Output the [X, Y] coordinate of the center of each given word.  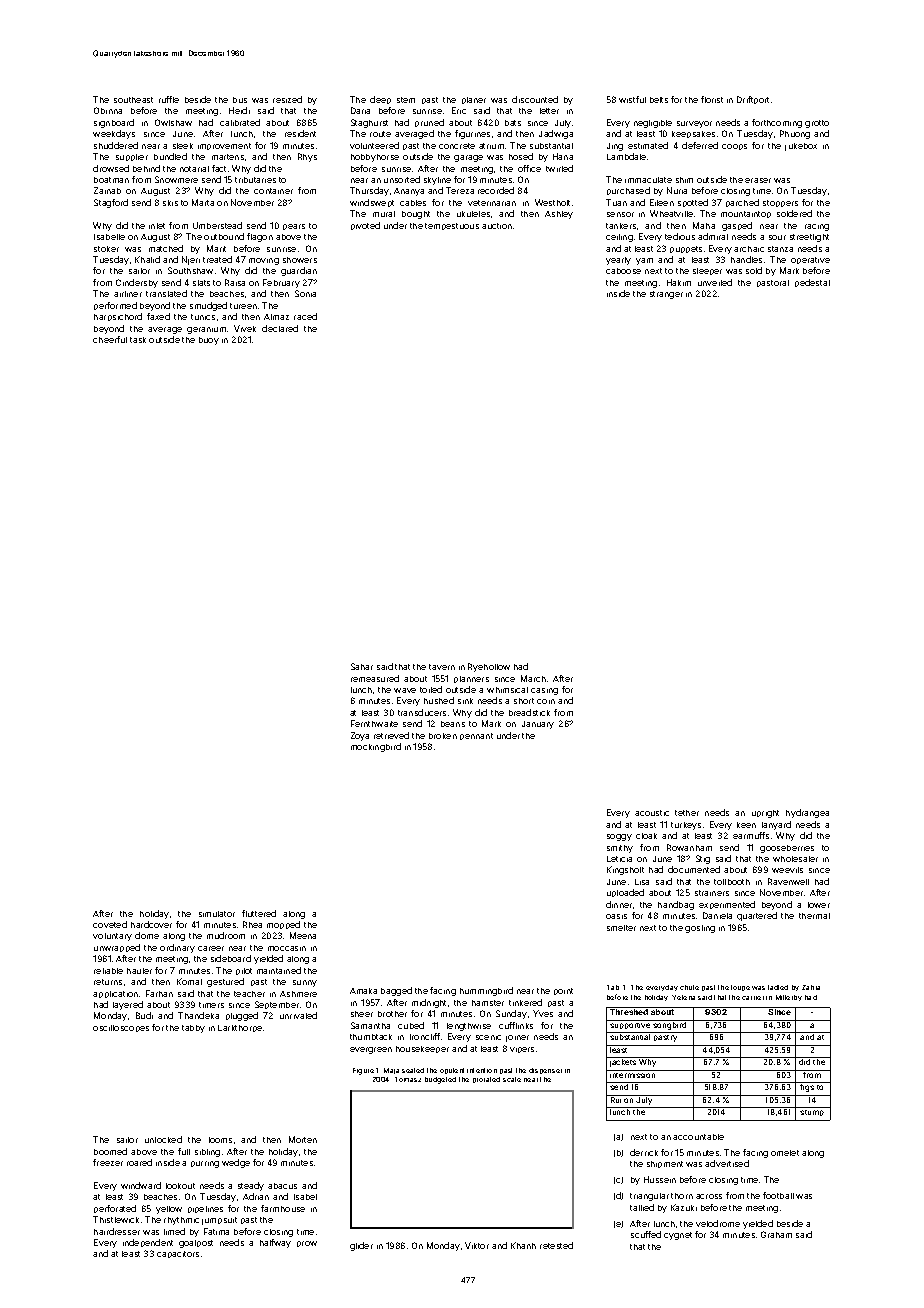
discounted [535, 99]
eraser [758, 180]
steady [251, 1186]
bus [240, 100]
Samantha [370, 1025]
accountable [698, 1137]
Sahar [362, 666]
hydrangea [807, 813]
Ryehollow [489, 667]
